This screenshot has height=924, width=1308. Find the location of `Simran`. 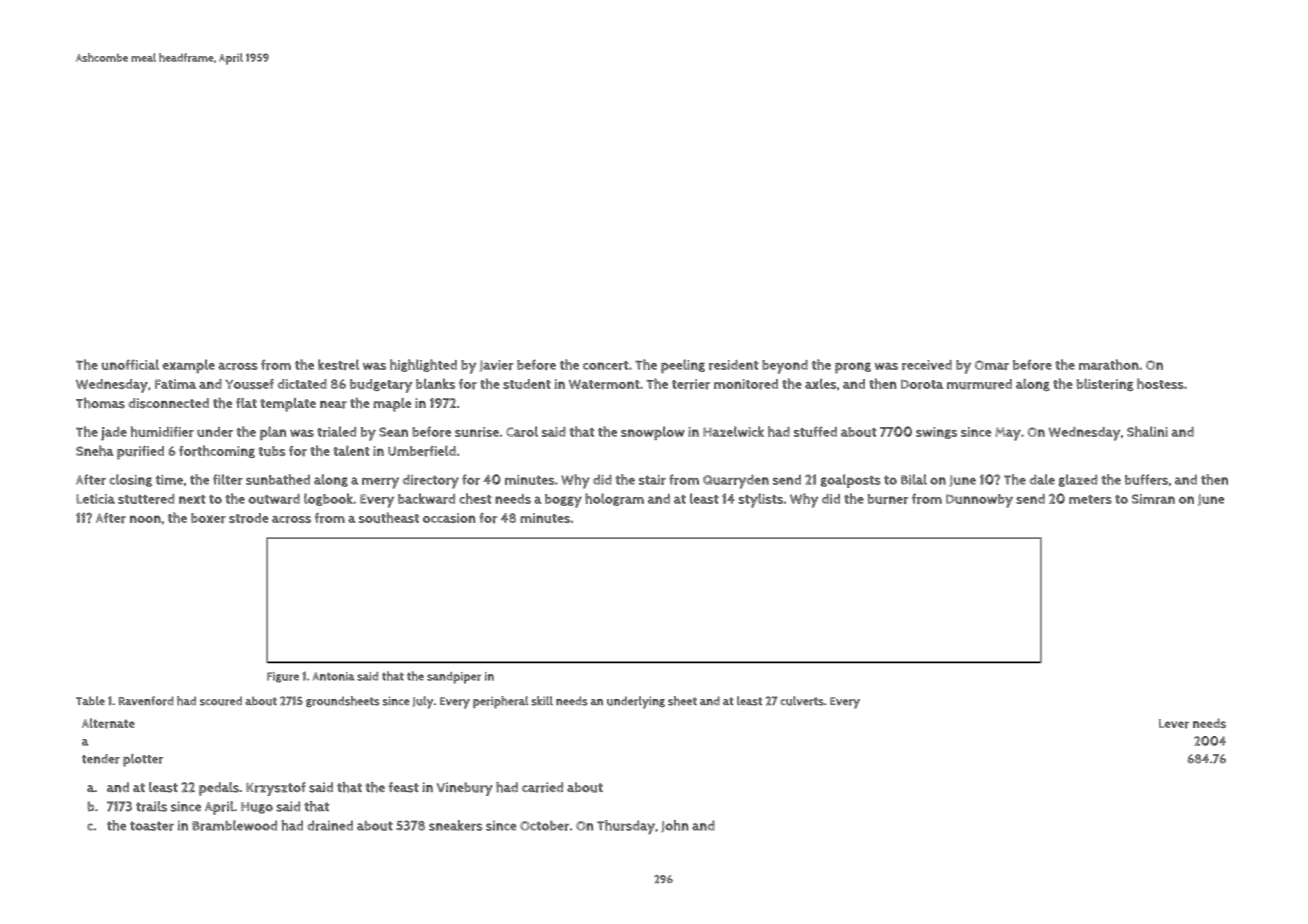

Simran is located at coordinates (1153, 499).
